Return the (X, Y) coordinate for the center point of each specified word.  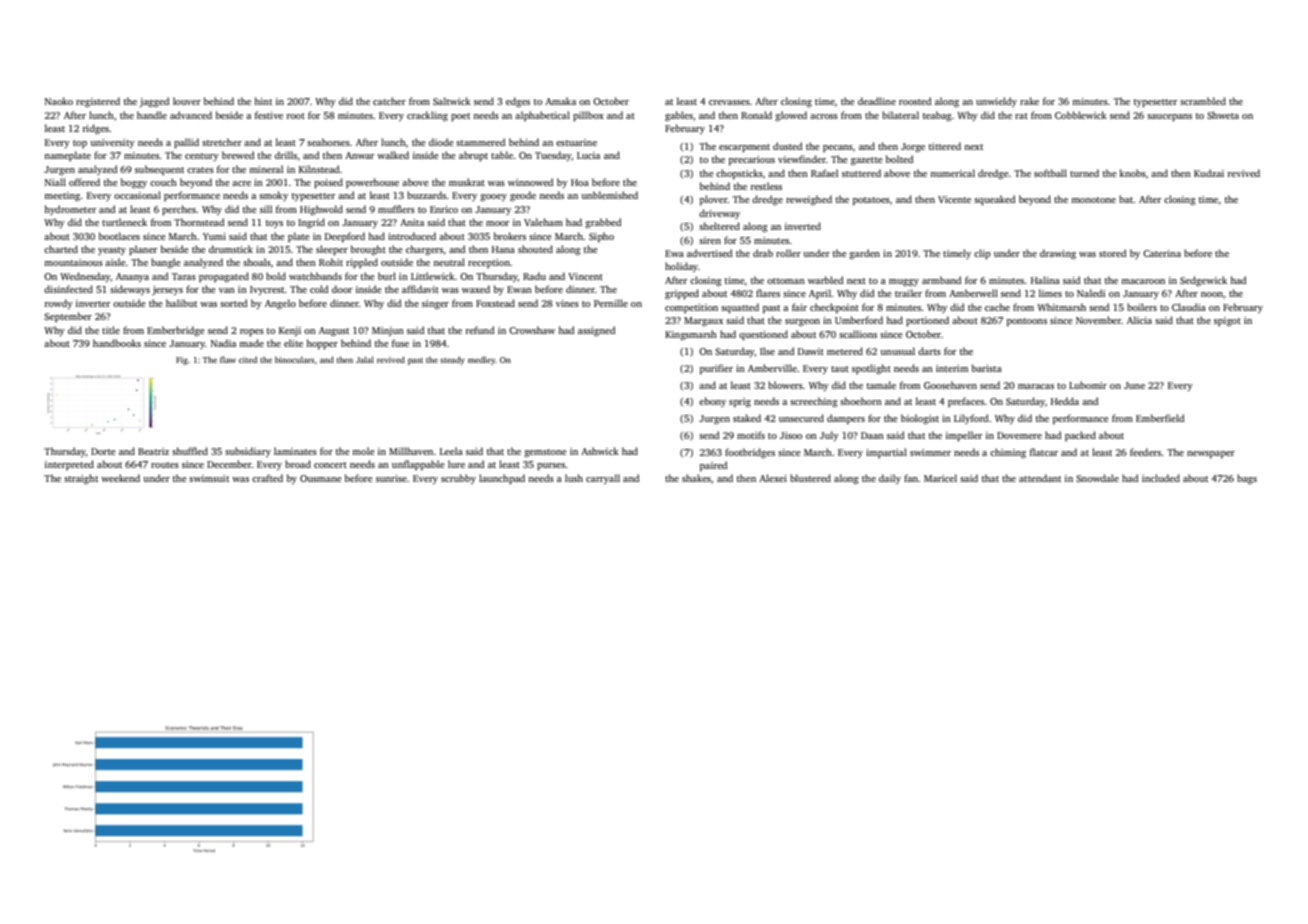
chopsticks (739, 174)
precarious (752, 160)
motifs (751, 435)
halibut (181, 303)
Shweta (1223, 115)
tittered (945, 146)
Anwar (360, 155)
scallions (858, 334)
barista (987, 368)
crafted (267, 478)
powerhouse (372, 183)
